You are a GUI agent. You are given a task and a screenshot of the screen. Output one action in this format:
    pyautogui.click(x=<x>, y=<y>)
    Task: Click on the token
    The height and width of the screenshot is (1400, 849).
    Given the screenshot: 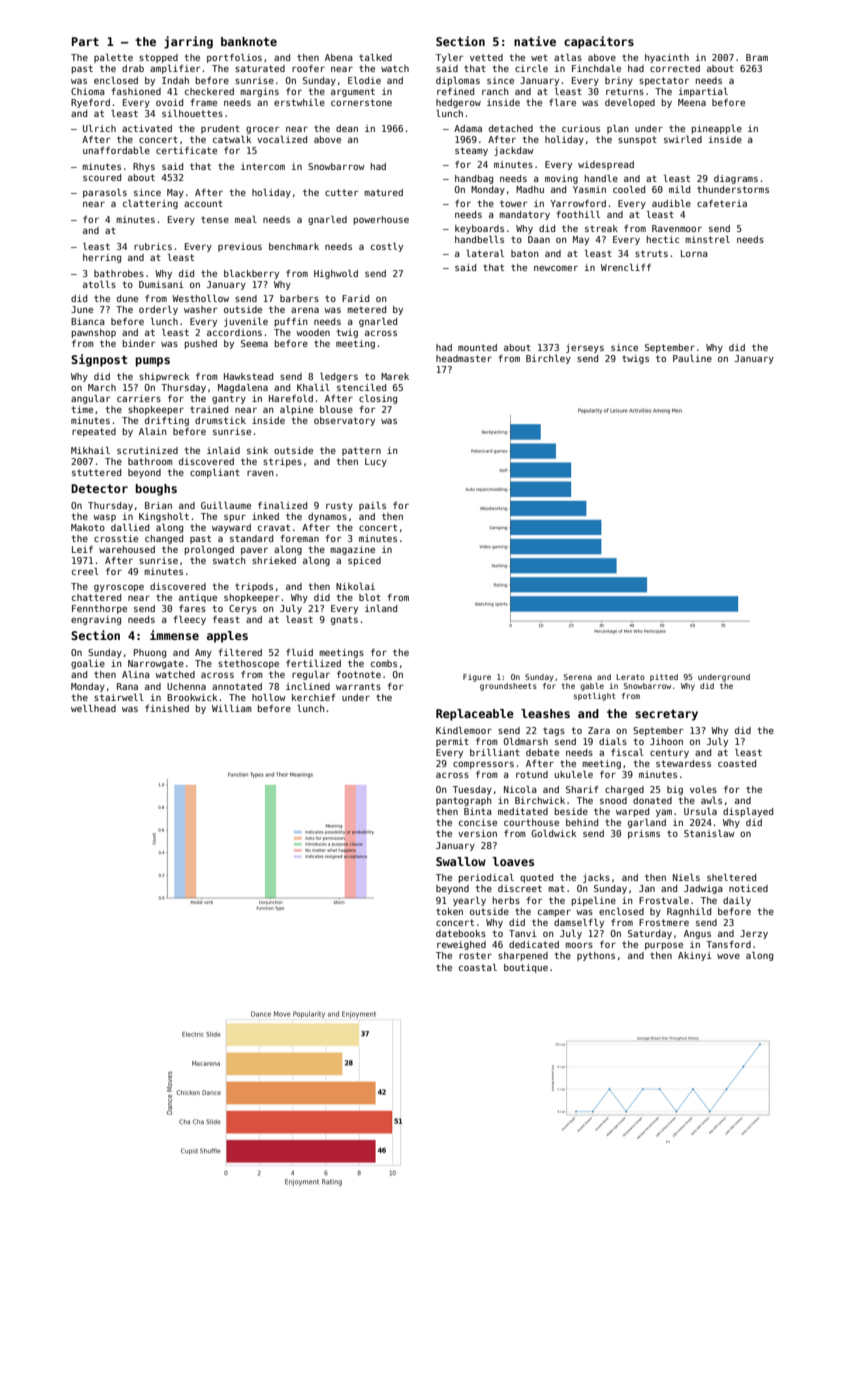 What is the action you would take?
    pyautogui.click(x=449, y=911)
